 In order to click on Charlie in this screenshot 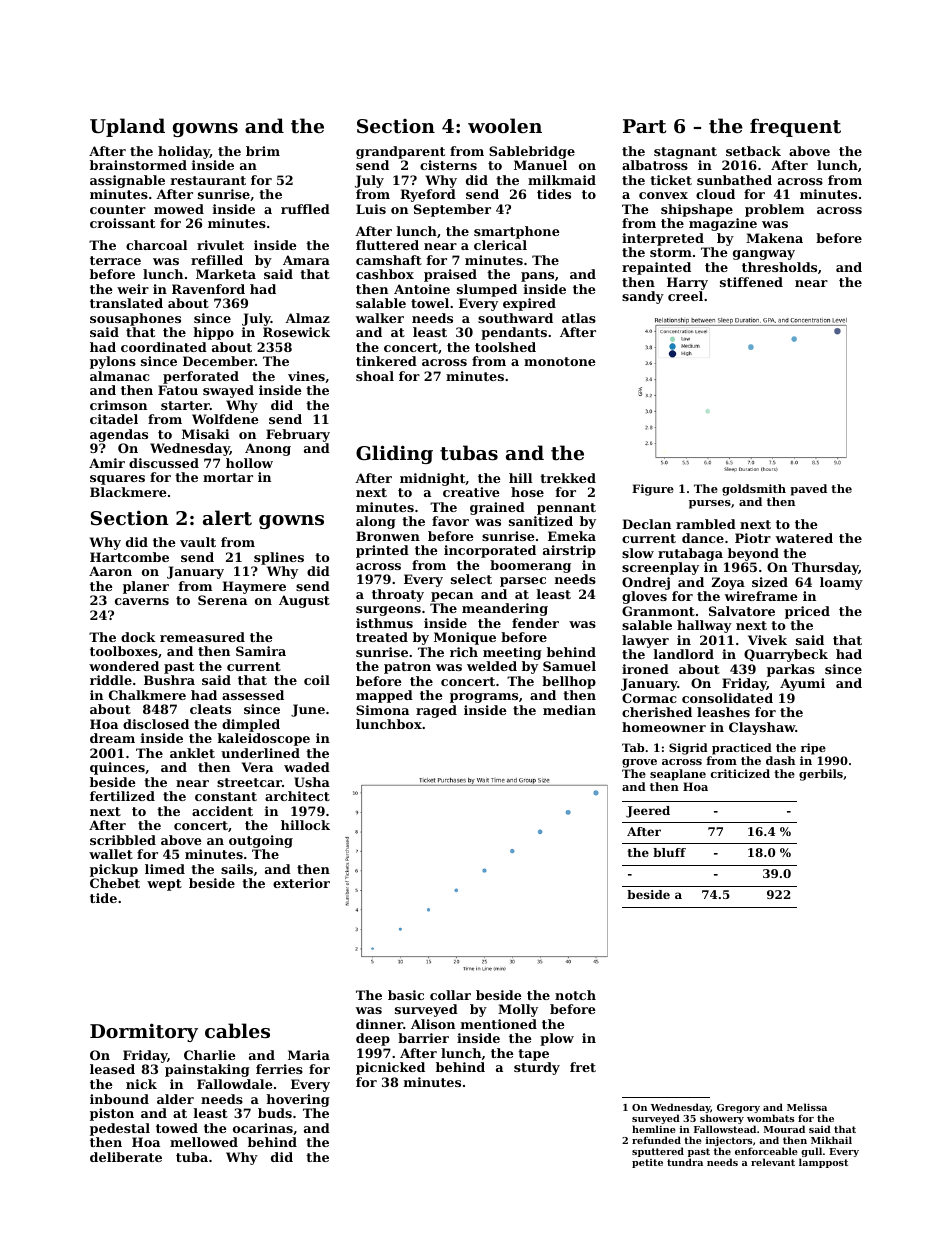, I will do `click(210, 1055)`.
